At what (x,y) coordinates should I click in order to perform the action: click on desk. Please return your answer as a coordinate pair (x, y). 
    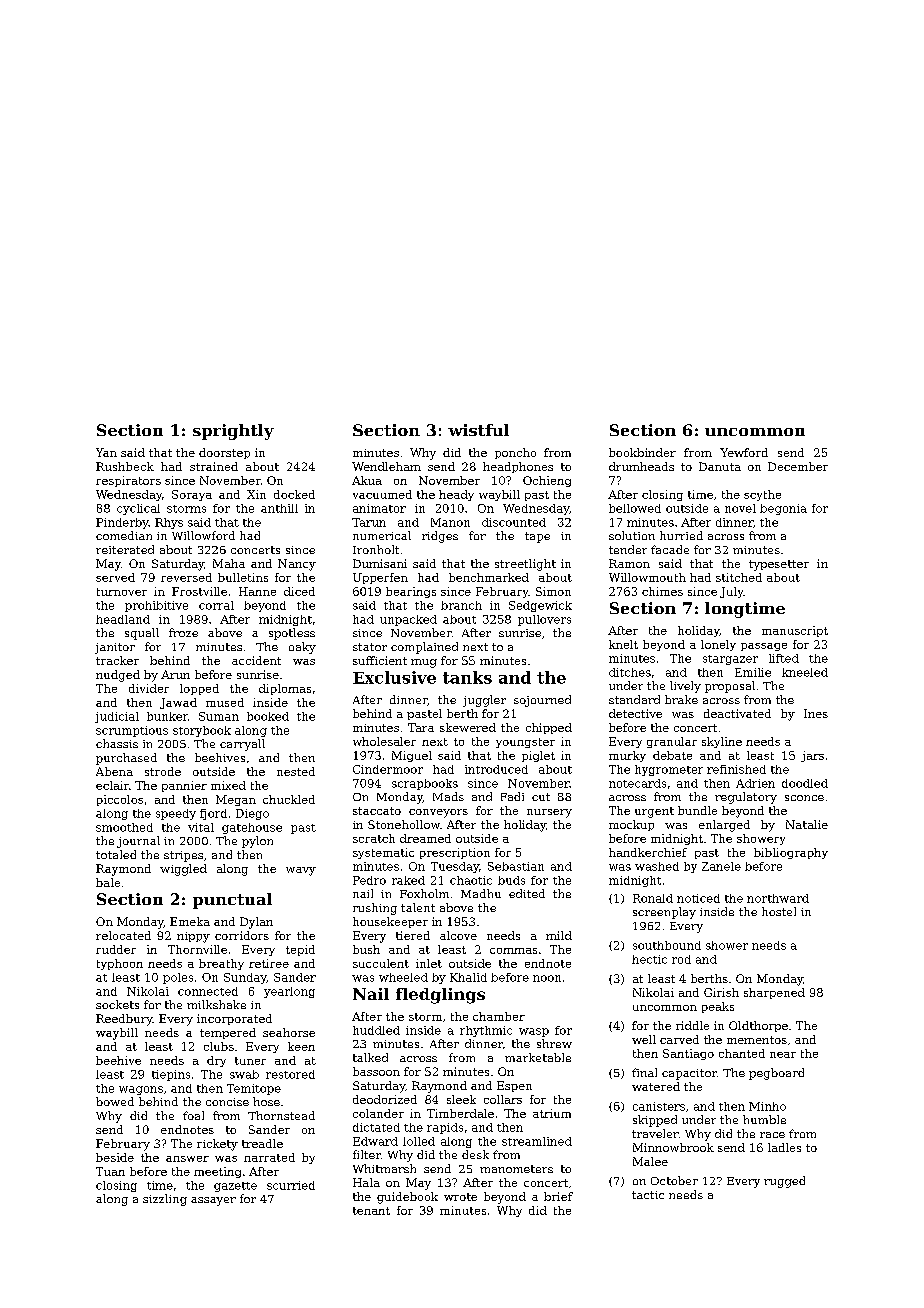
    Looking at the image, I should click on (475, 1154).
